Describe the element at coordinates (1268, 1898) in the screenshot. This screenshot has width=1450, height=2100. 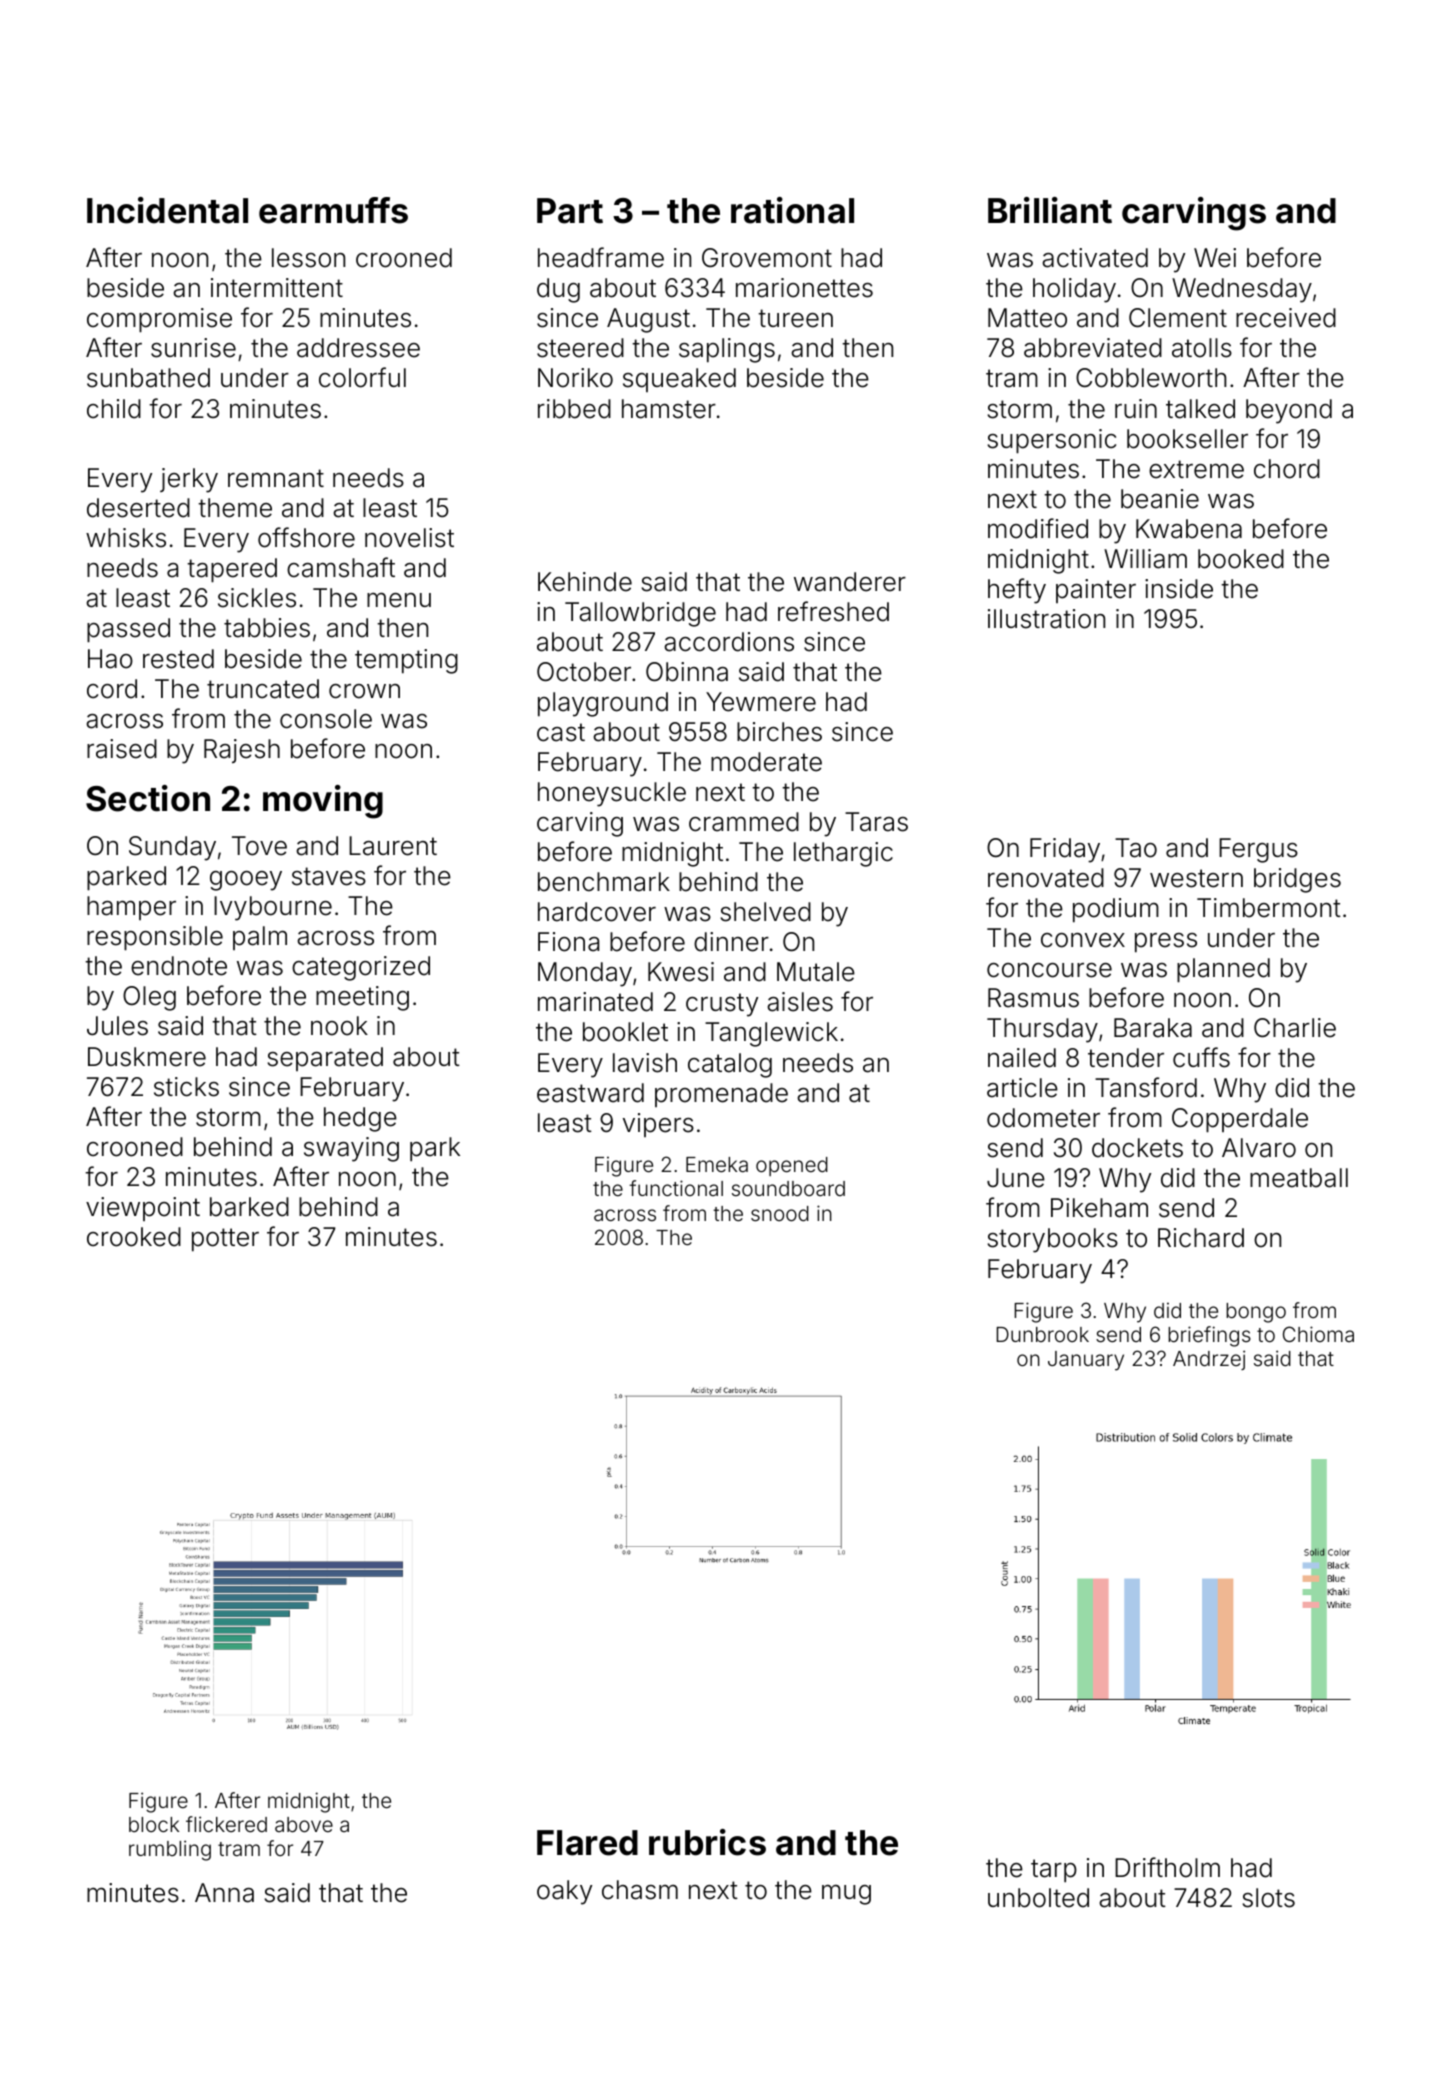
I see `slots` at that location.
